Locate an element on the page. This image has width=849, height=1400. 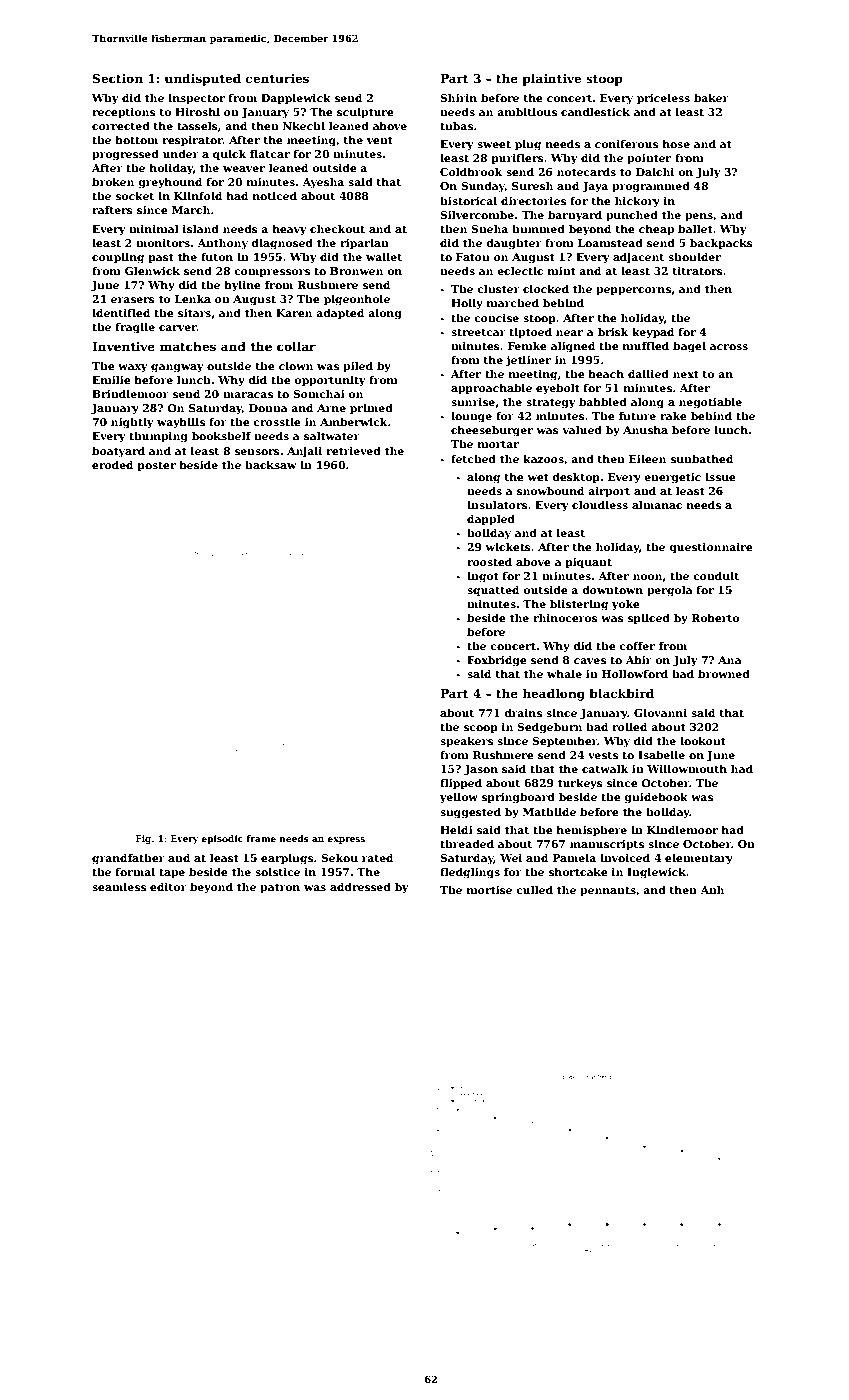
culled is located at coordinates (534, 889).
